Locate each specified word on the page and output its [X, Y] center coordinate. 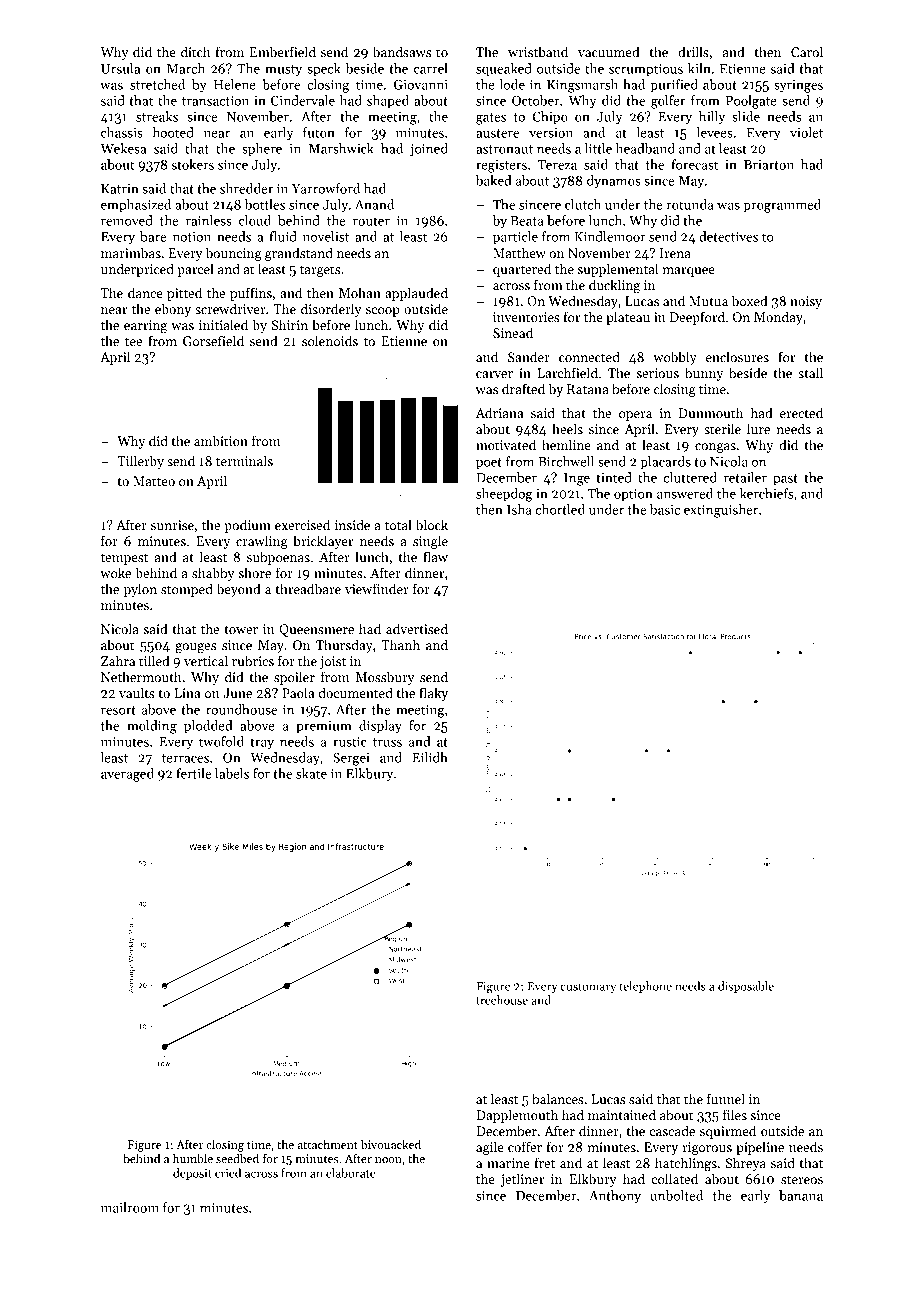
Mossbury [385, 678]
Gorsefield [213, 340]
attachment [328, 1144]
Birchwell [566, 461]
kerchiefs [766, 493]
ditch [196, 51]
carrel [431, 68]
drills [693, 51]
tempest [124, 559]
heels [567, 428]
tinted [614, 477]
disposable [746, 987]
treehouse [502, 1000]
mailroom [130, 1207]
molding [152, 727]
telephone [645, 987]
